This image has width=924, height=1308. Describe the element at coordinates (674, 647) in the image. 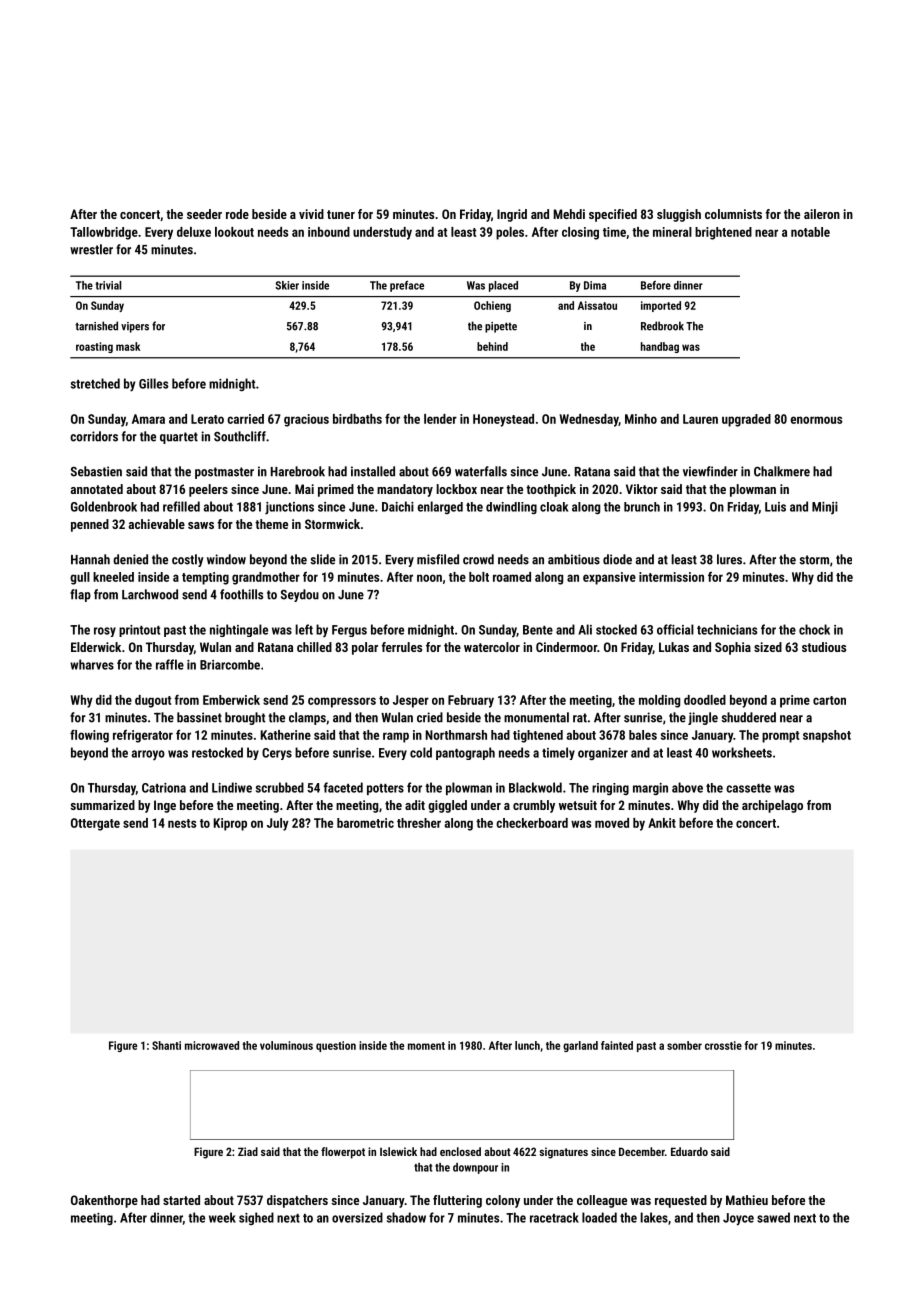

I see `Lukas` at that location.
